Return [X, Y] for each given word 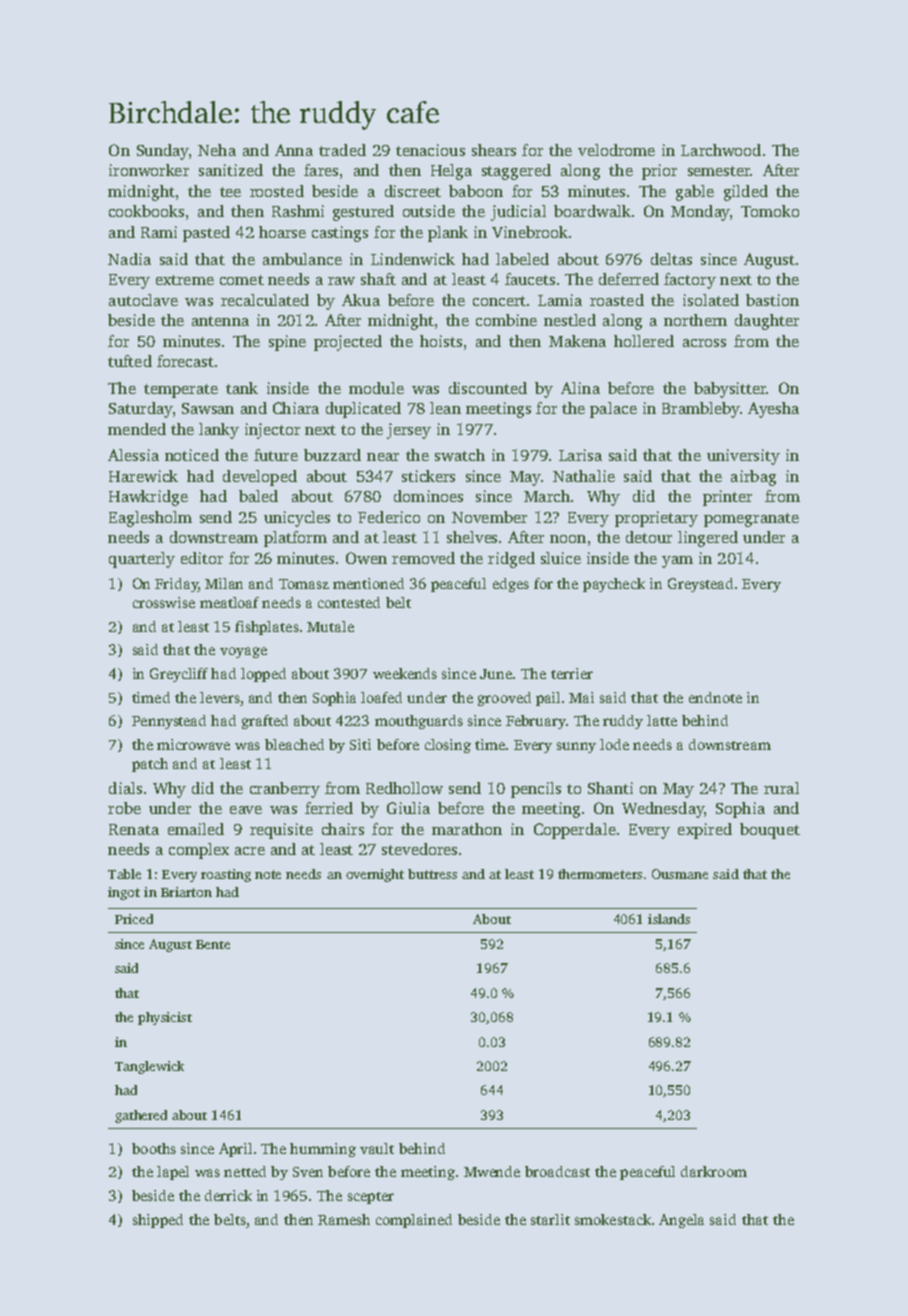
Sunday [163, 152]
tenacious [430, 150]
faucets [530, 279]
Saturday [140, 410]
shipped [158, 1221]
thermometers [600, 874]
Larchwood [721, 150]
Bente [213, 944]
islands [669, 919]
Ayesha [773, 410]
